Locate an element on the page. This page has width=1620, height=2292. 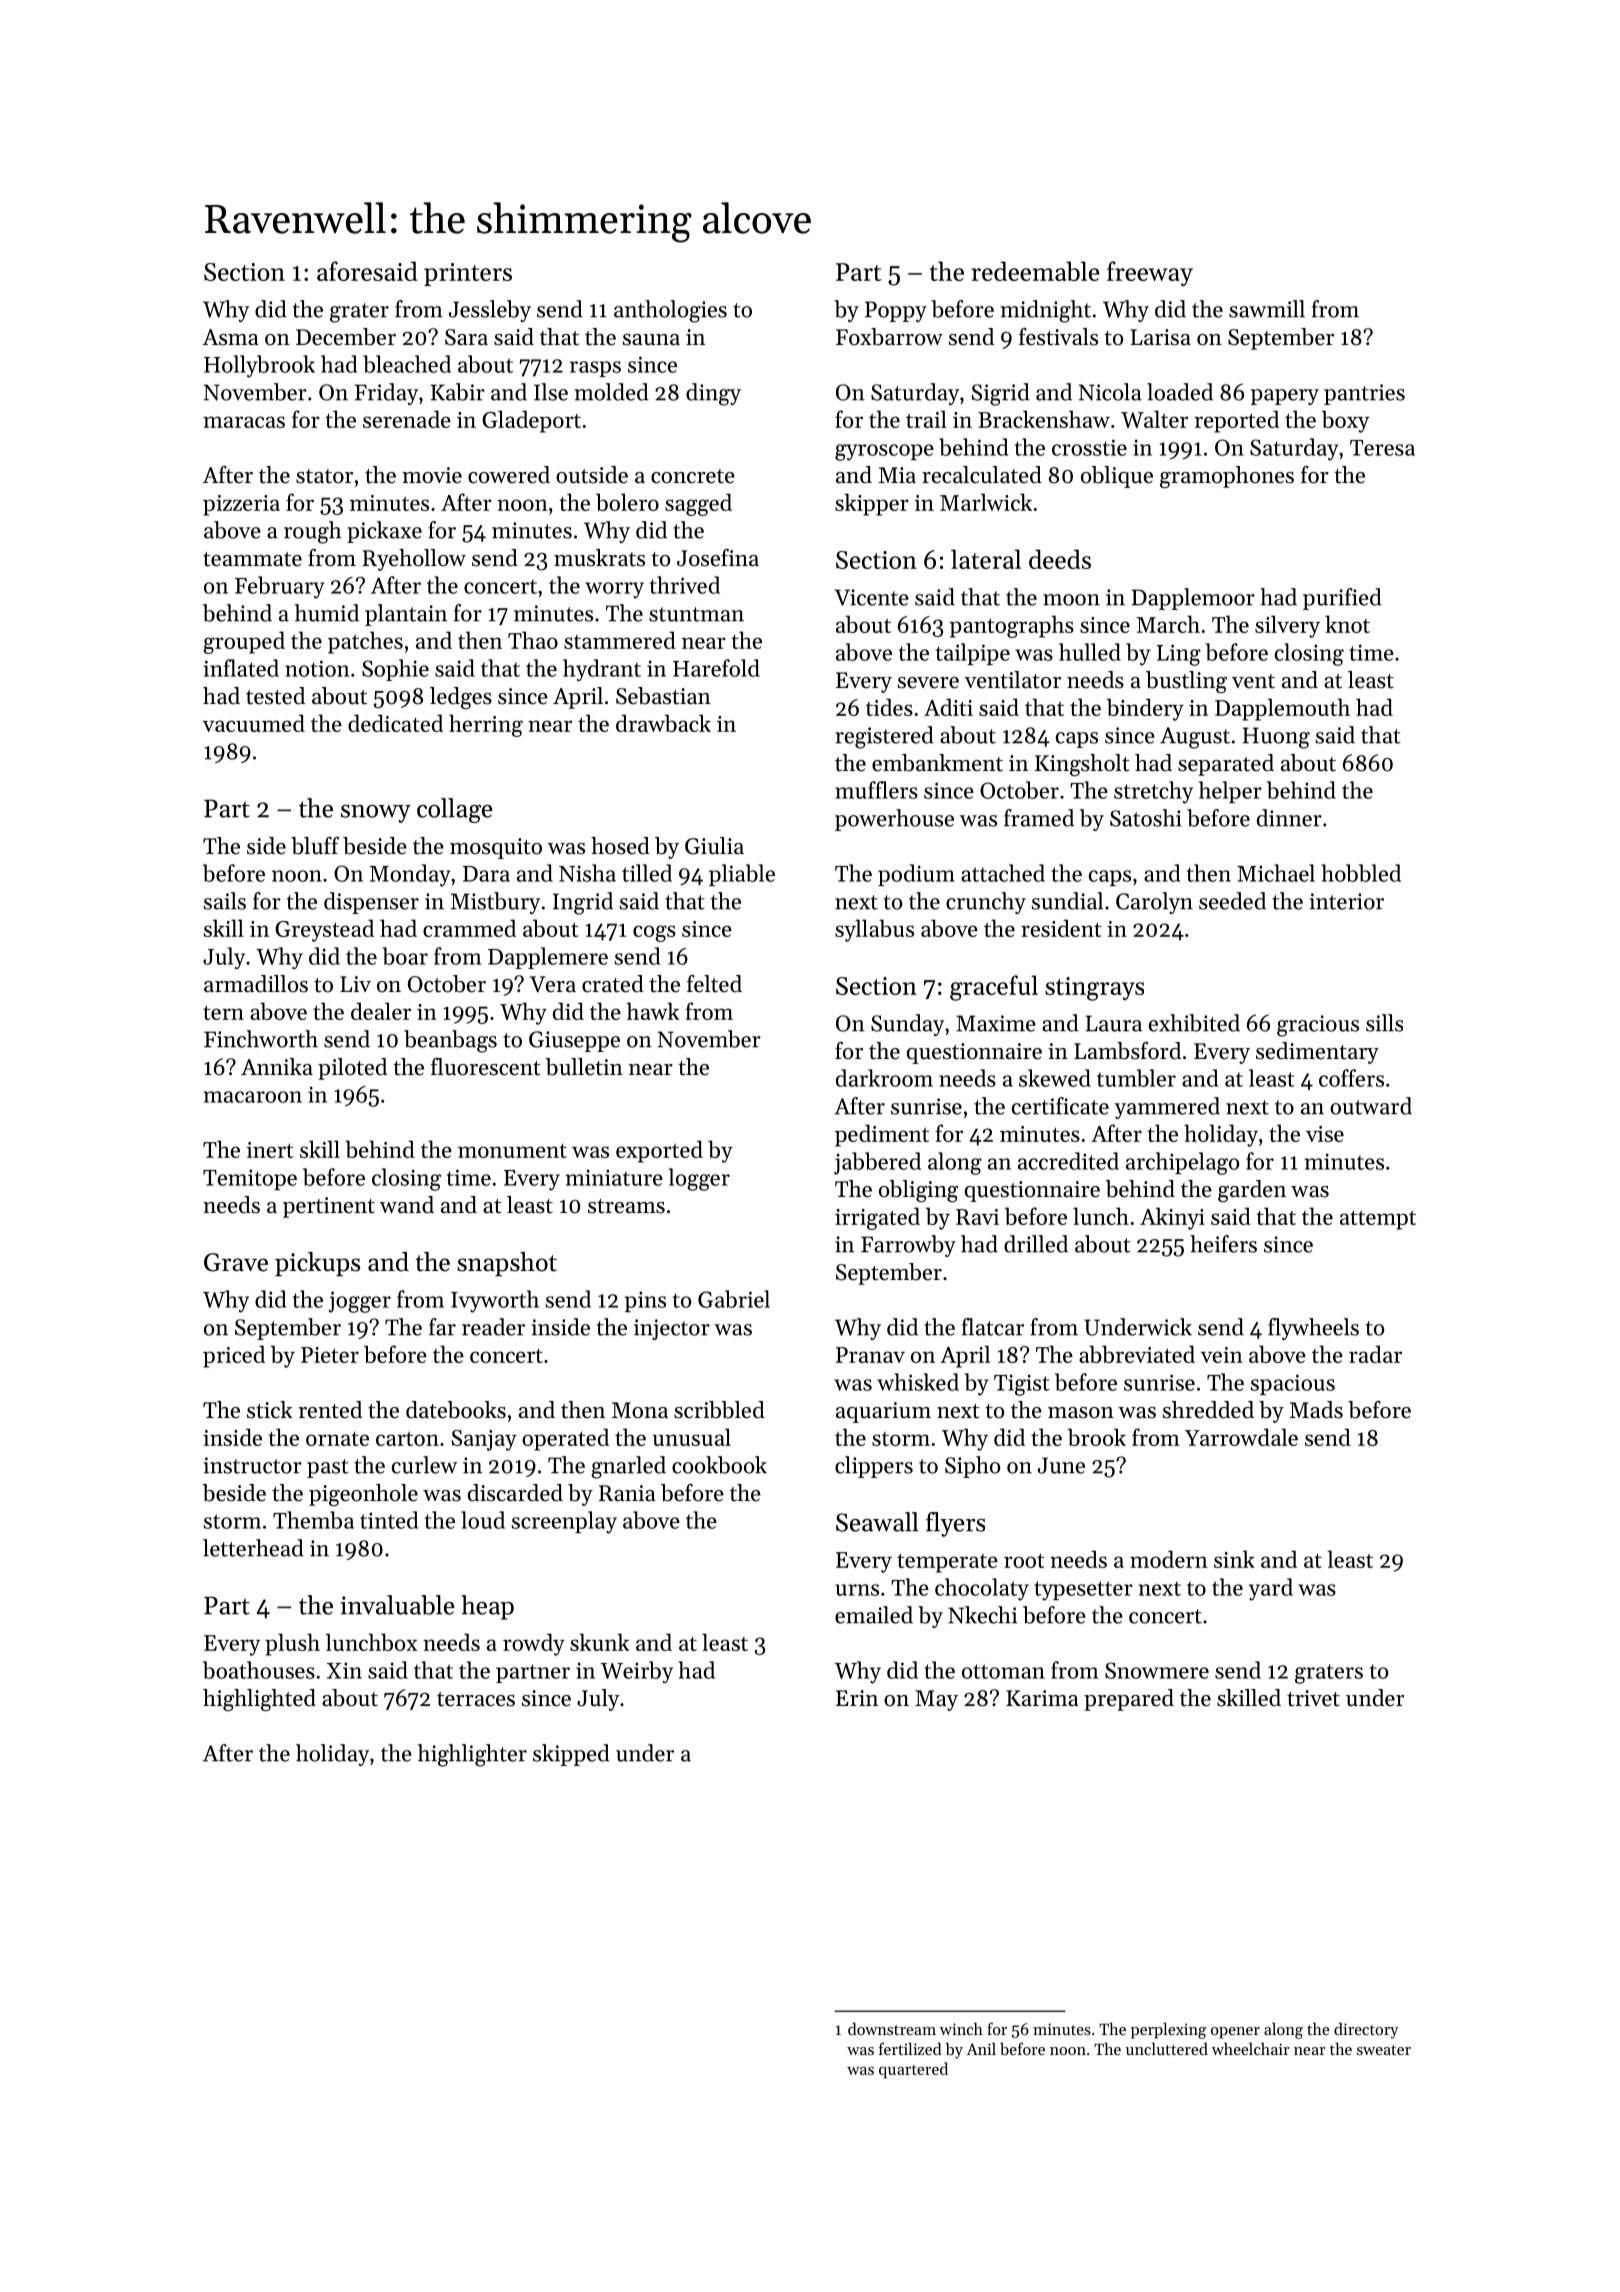
Grave is located at coordinates (236, 1262).
